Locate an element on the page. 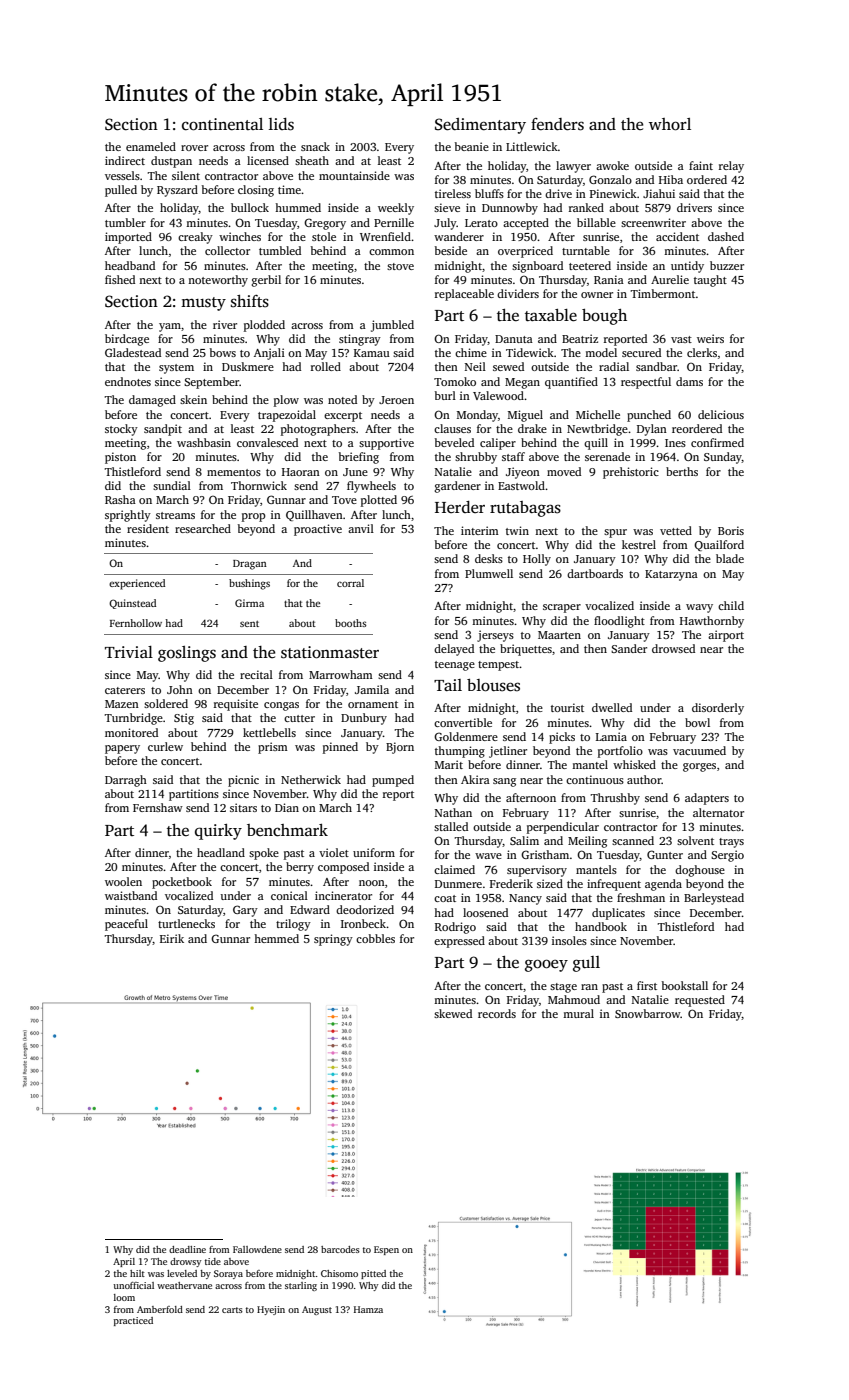 The image size is (849, 1400). Duskmere is located at coordinates (248, 366).
